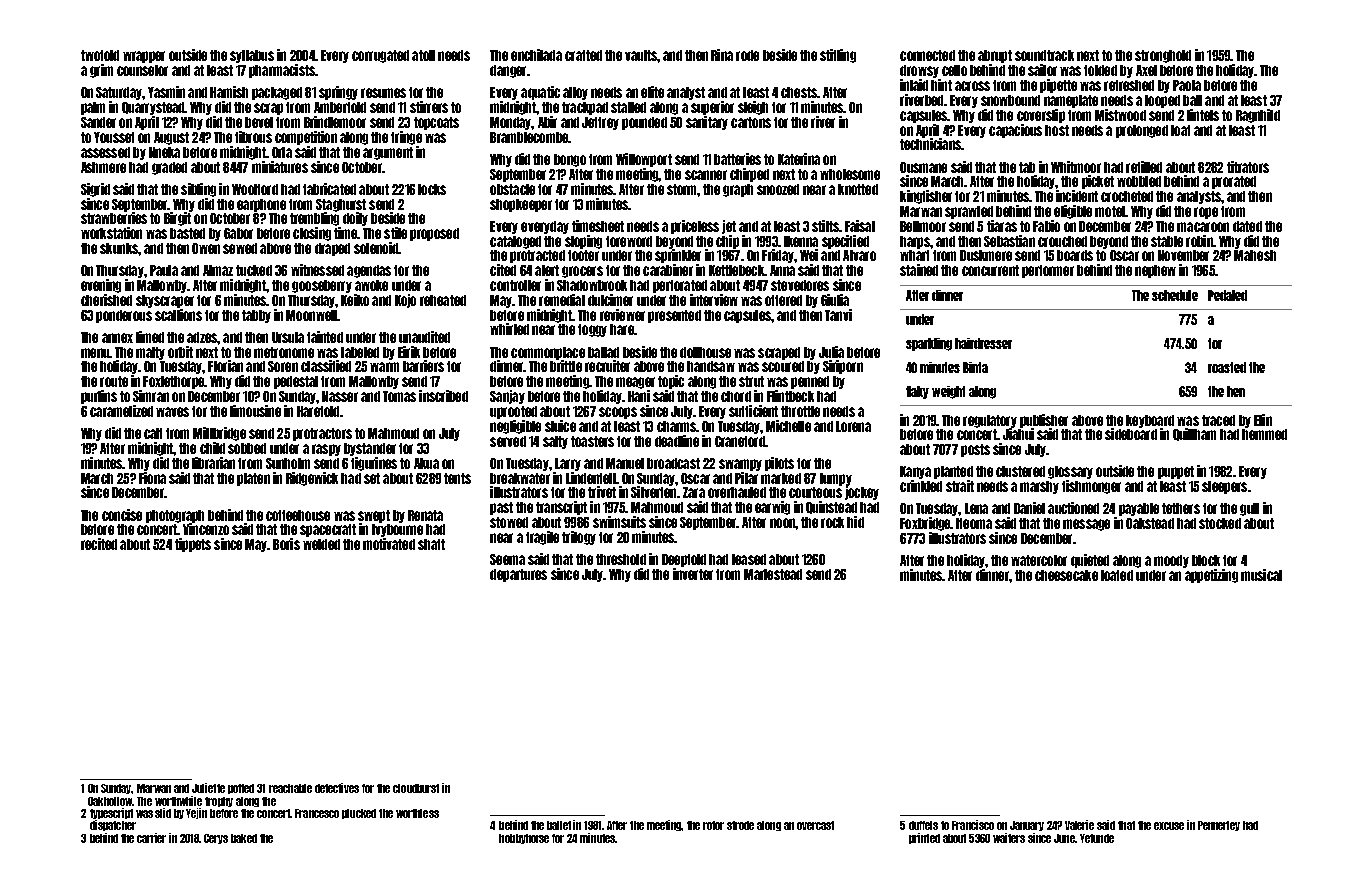 The width and height of the screenshot is (1372, 887). What do you see at coordinates (518, 575) in the screenshot?
I see `departures` at bounding box center [518, 575].
